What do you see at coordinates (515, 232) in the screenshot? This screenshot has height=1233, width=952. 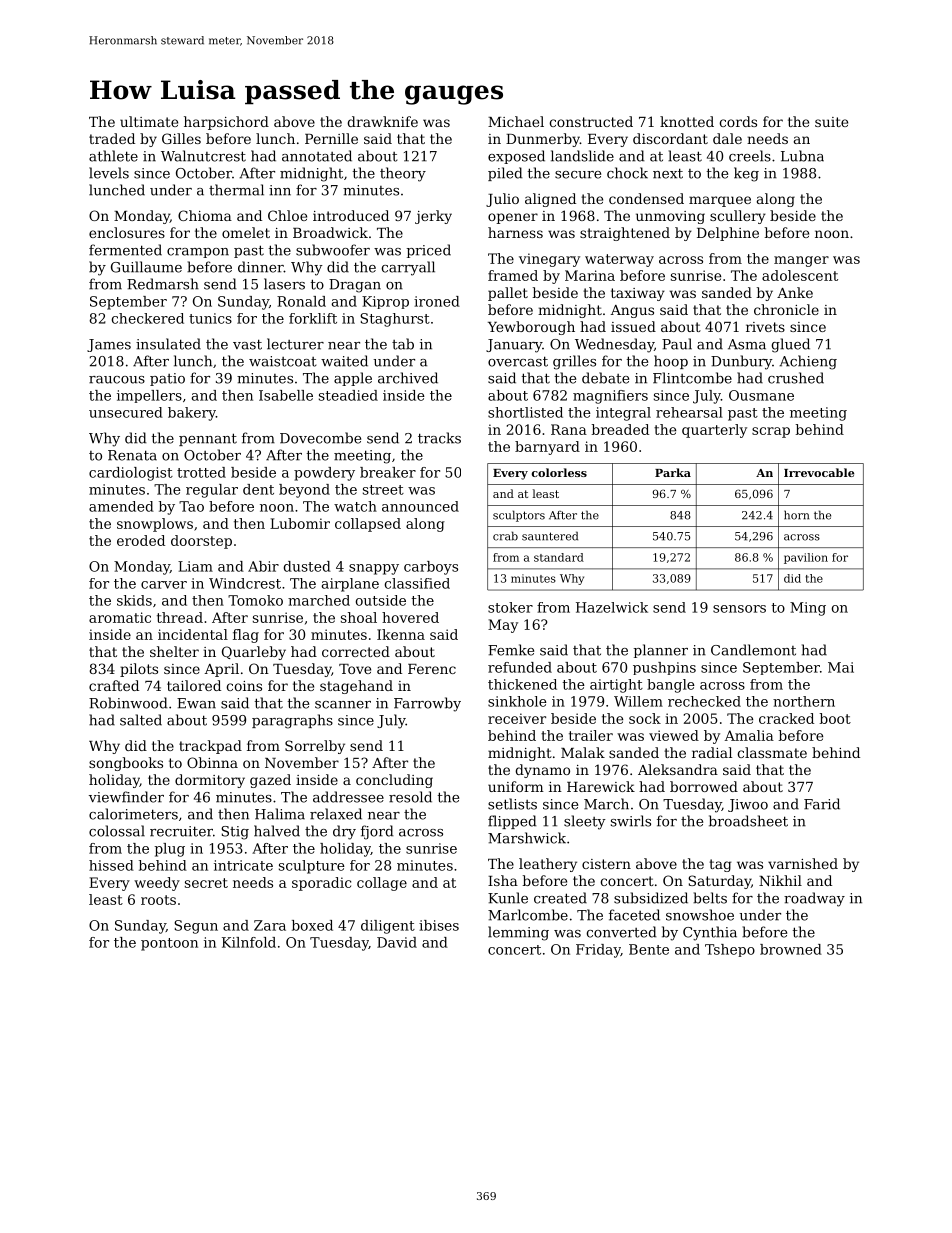 I see `harness` at bounding box center [515, 232].
